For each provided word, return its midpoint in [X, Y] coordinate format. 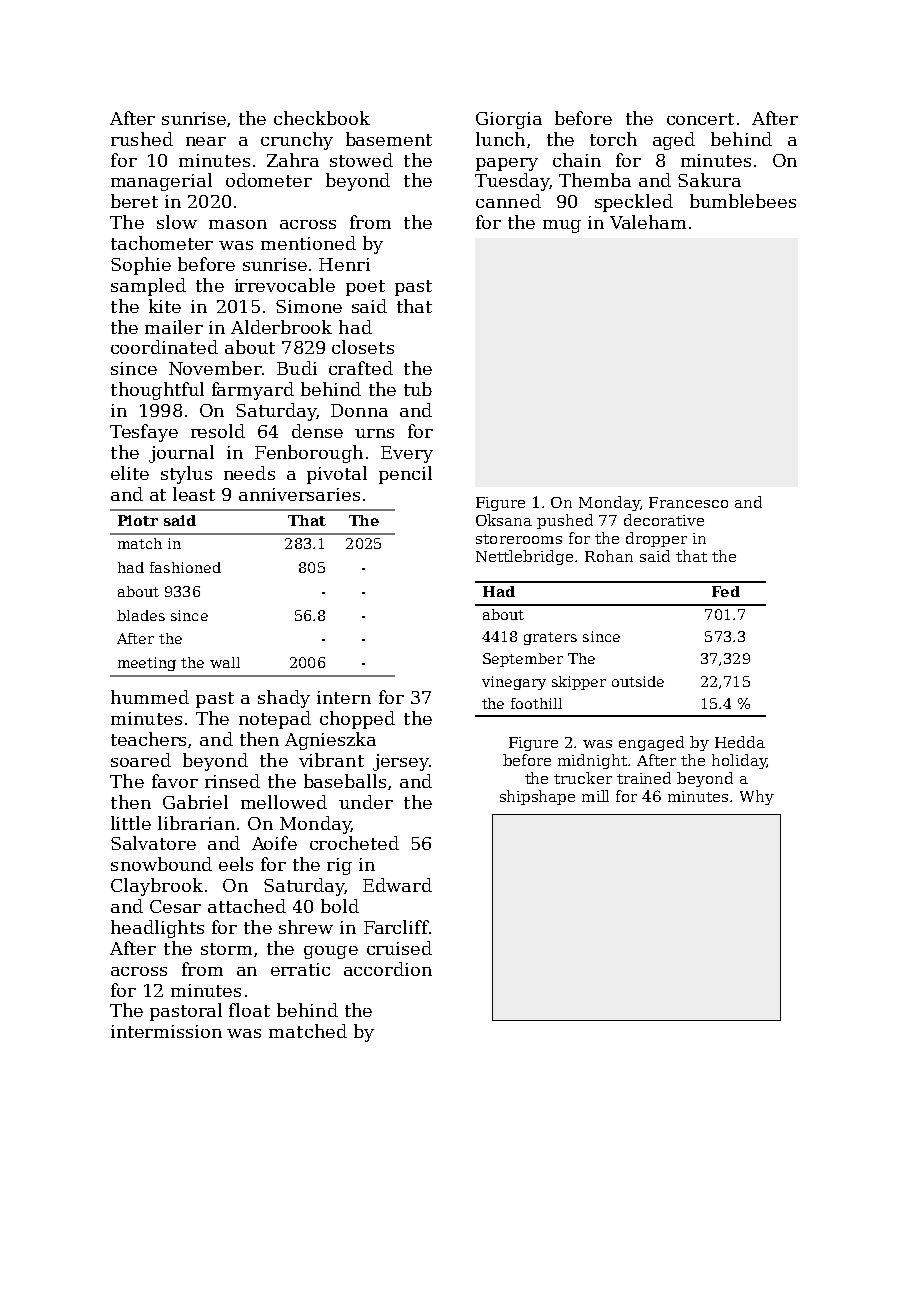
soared [141, 760]
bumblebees [743, 201]
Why [757, 797]
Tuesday [512, 182]
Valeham [648, 222]
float [249, 1010]
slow [177, 222]
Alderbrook [281, 327]
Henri [344, 264]
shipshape [537, 797]
